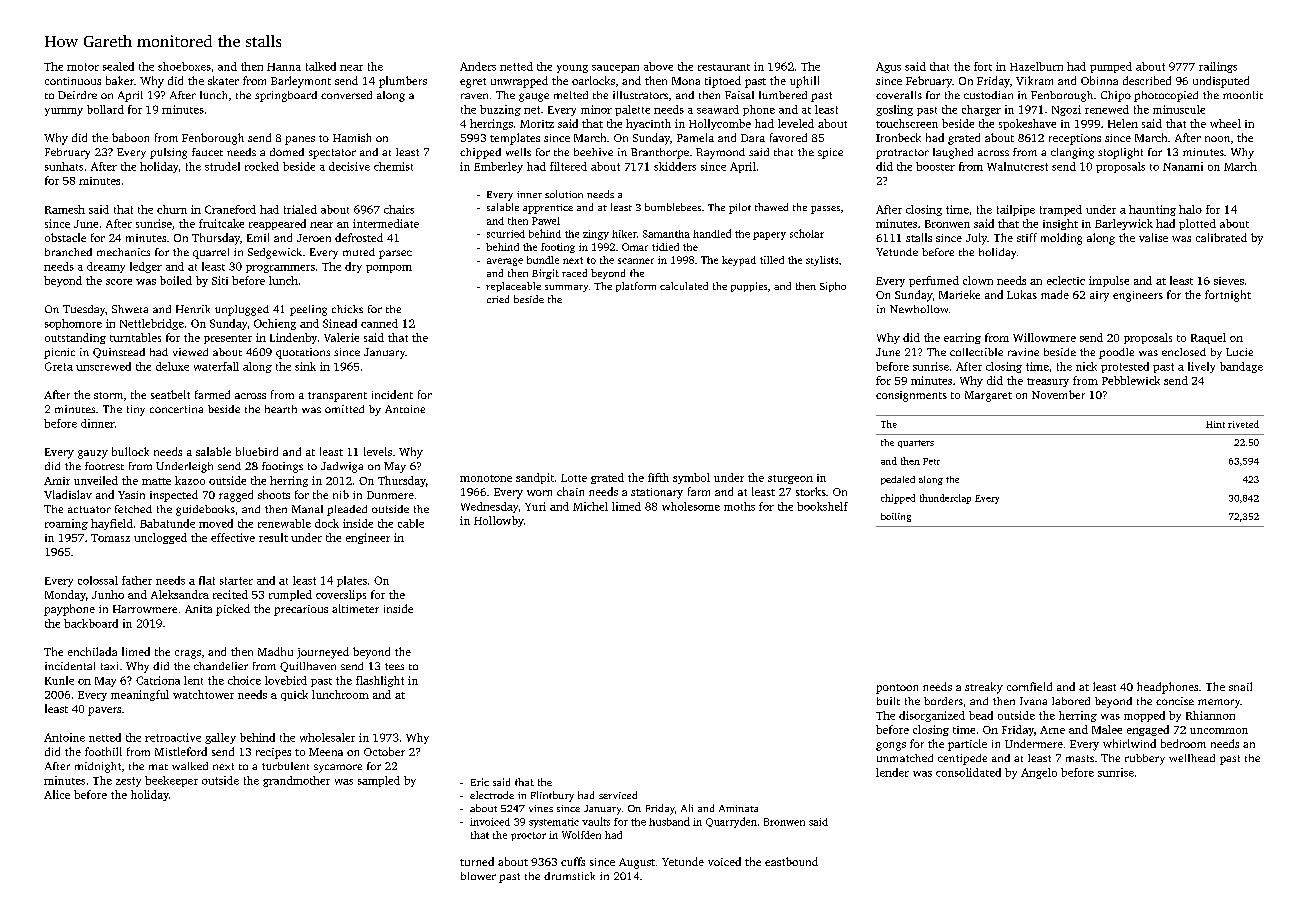 This screenshot has width=1308, height=924. What do you see at coordinates (1217, 139) in the screenshot?
I see `noon` at bounding box center [1217, 139].
